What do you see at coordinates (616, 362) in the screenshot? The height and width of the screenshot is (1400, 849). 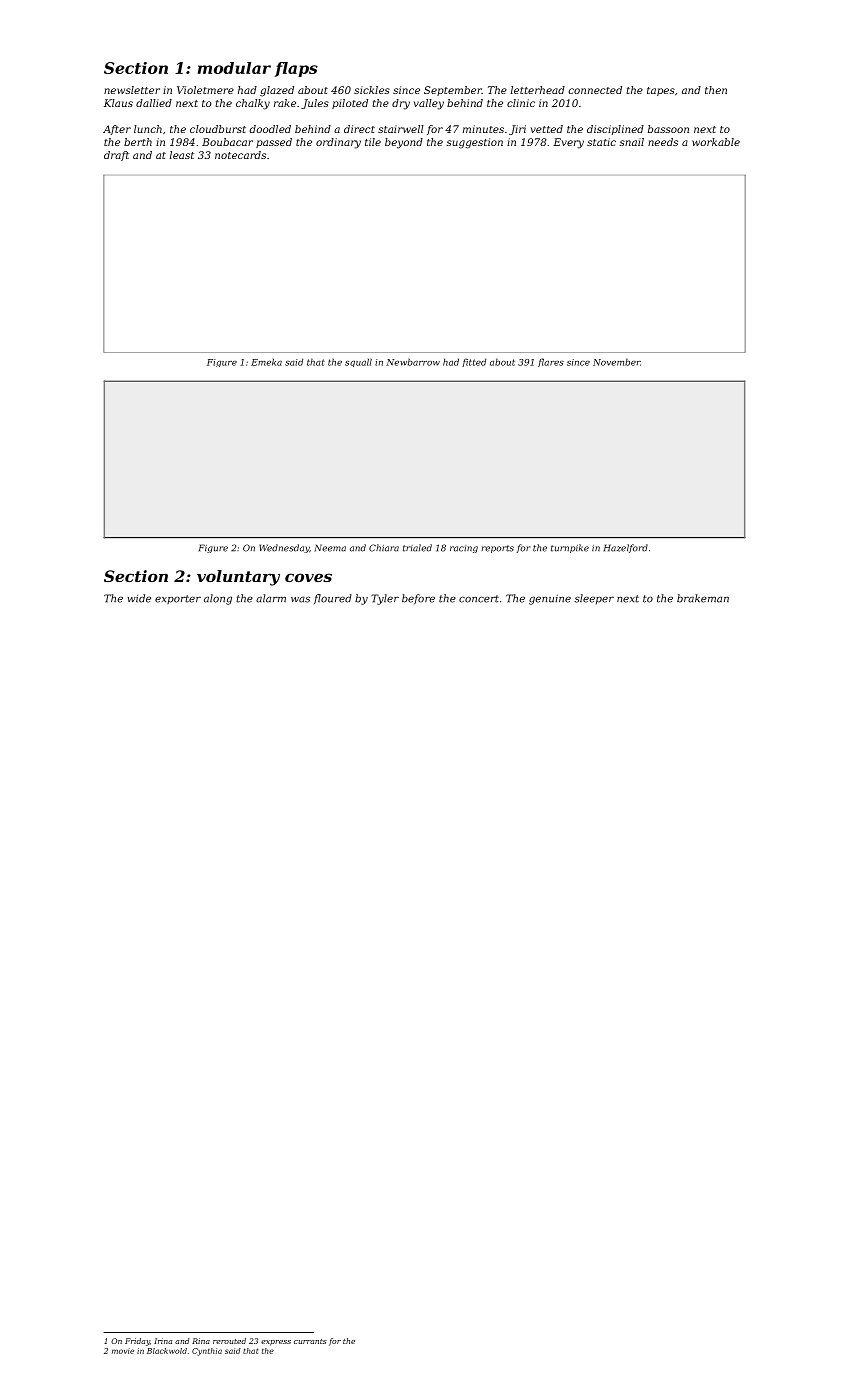 I see `November` at bounding box center [616, 362].
